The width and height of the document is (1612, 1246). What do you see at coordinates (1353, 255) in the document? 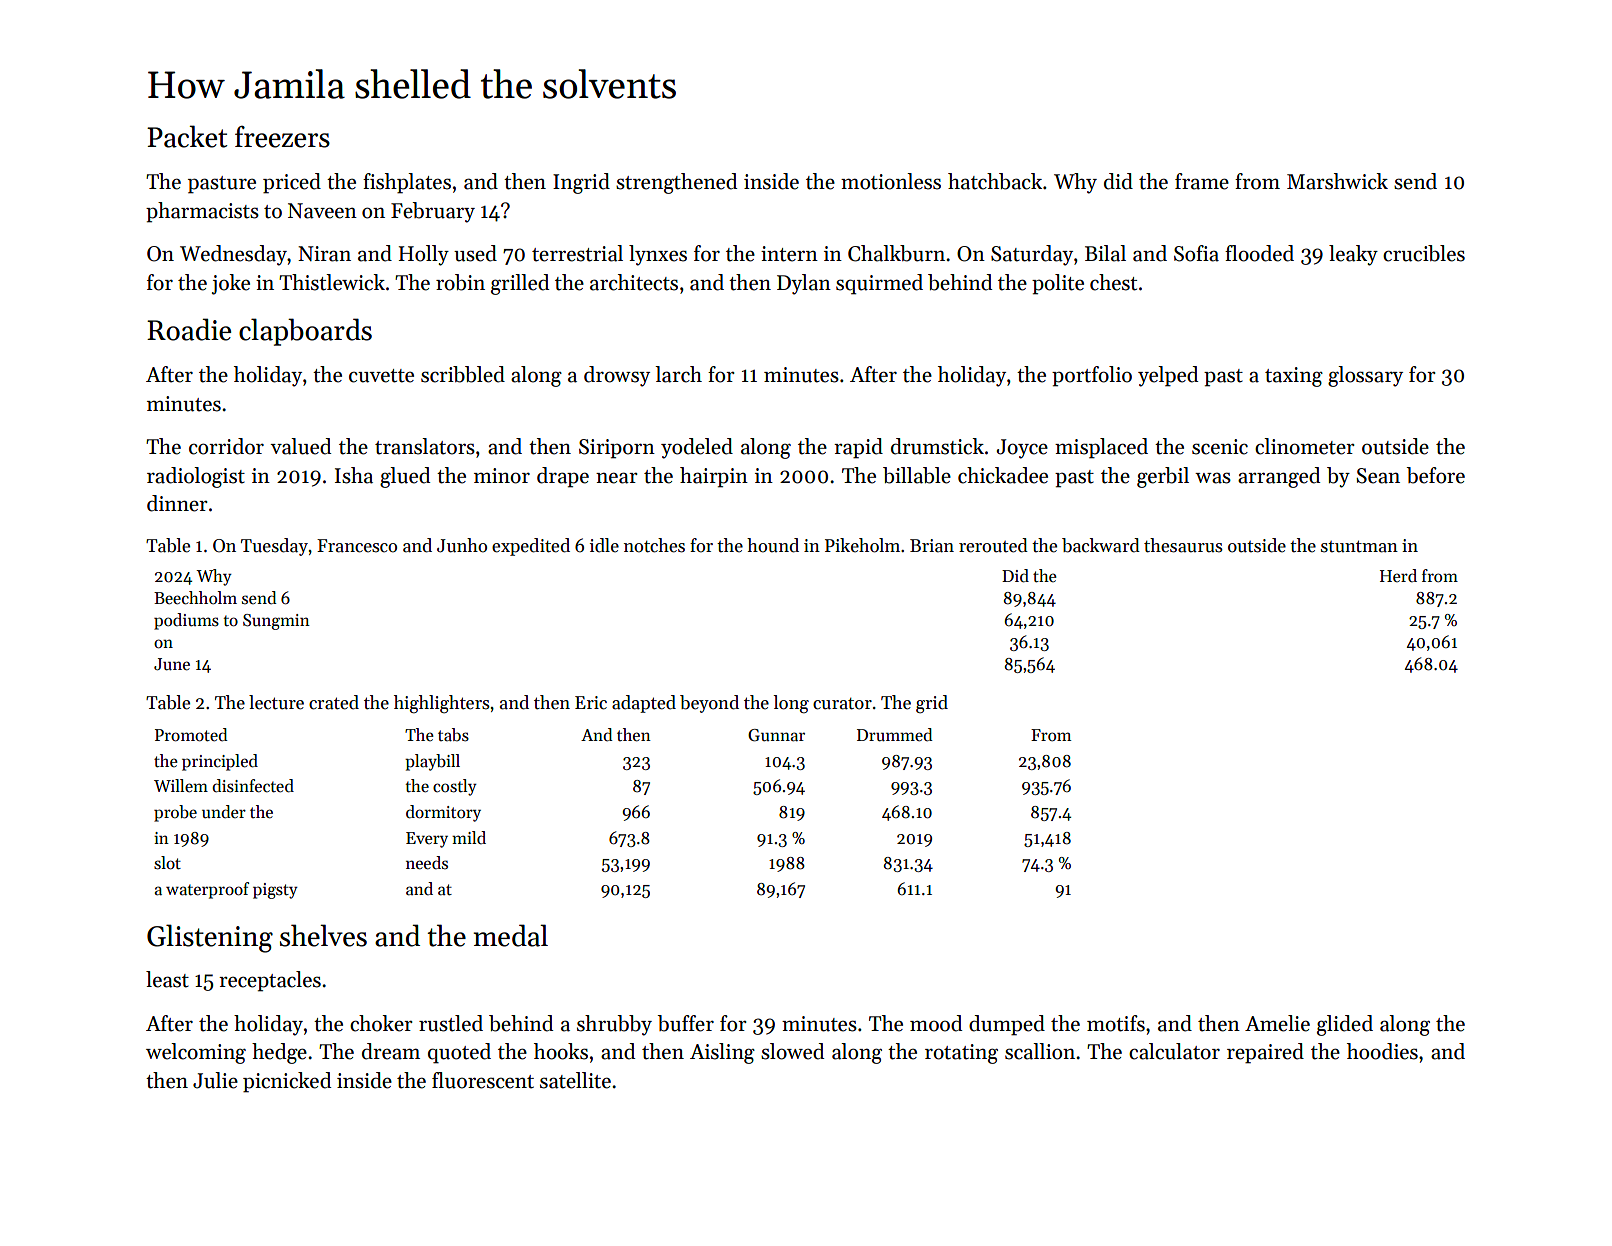
I see `leaky` at bounding box center [1353, 255].
